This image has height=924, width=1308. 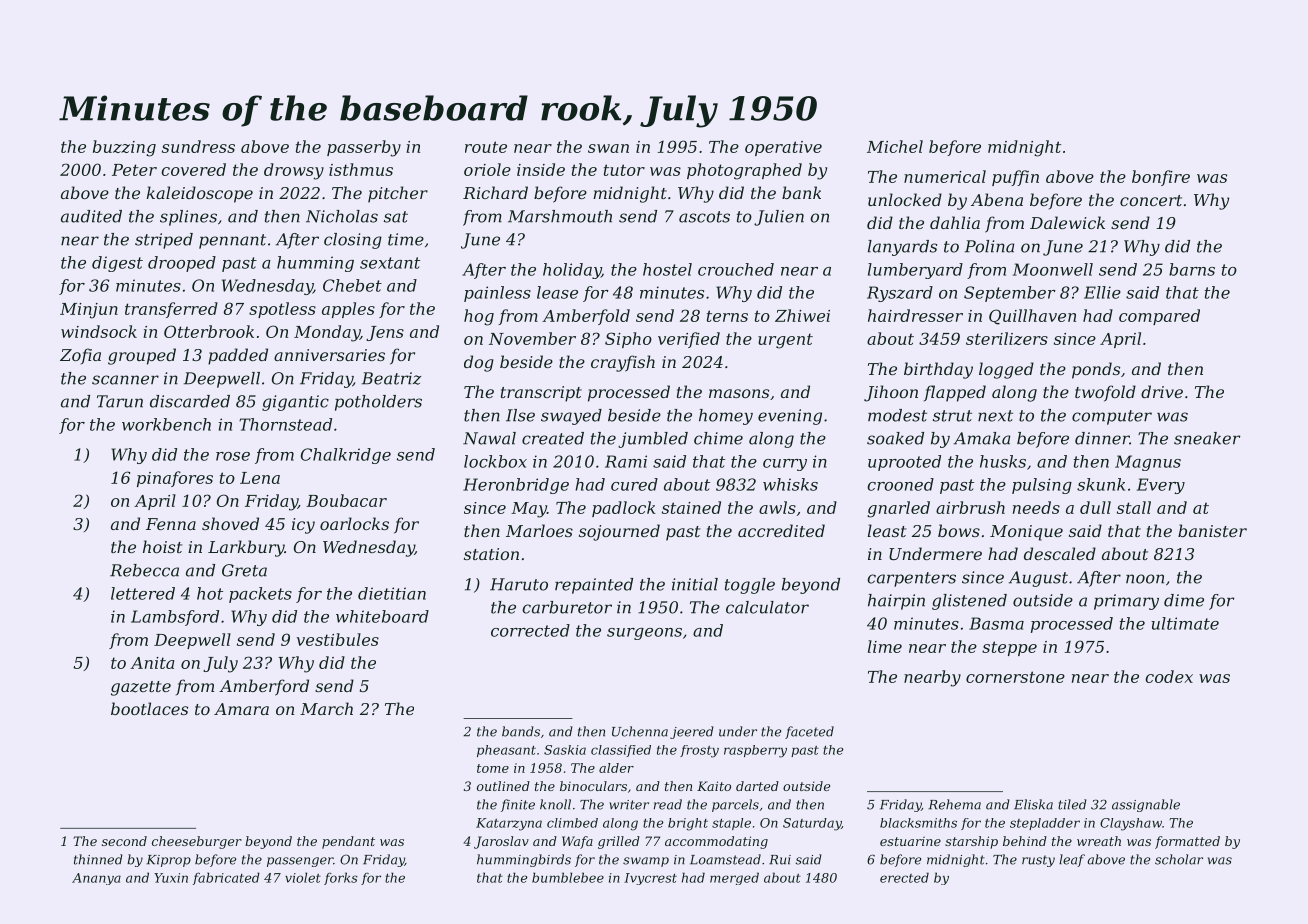 What do you see at coordinates (1151, 200) in the image?
I see `concert` at bounding box center [1151, 200].
